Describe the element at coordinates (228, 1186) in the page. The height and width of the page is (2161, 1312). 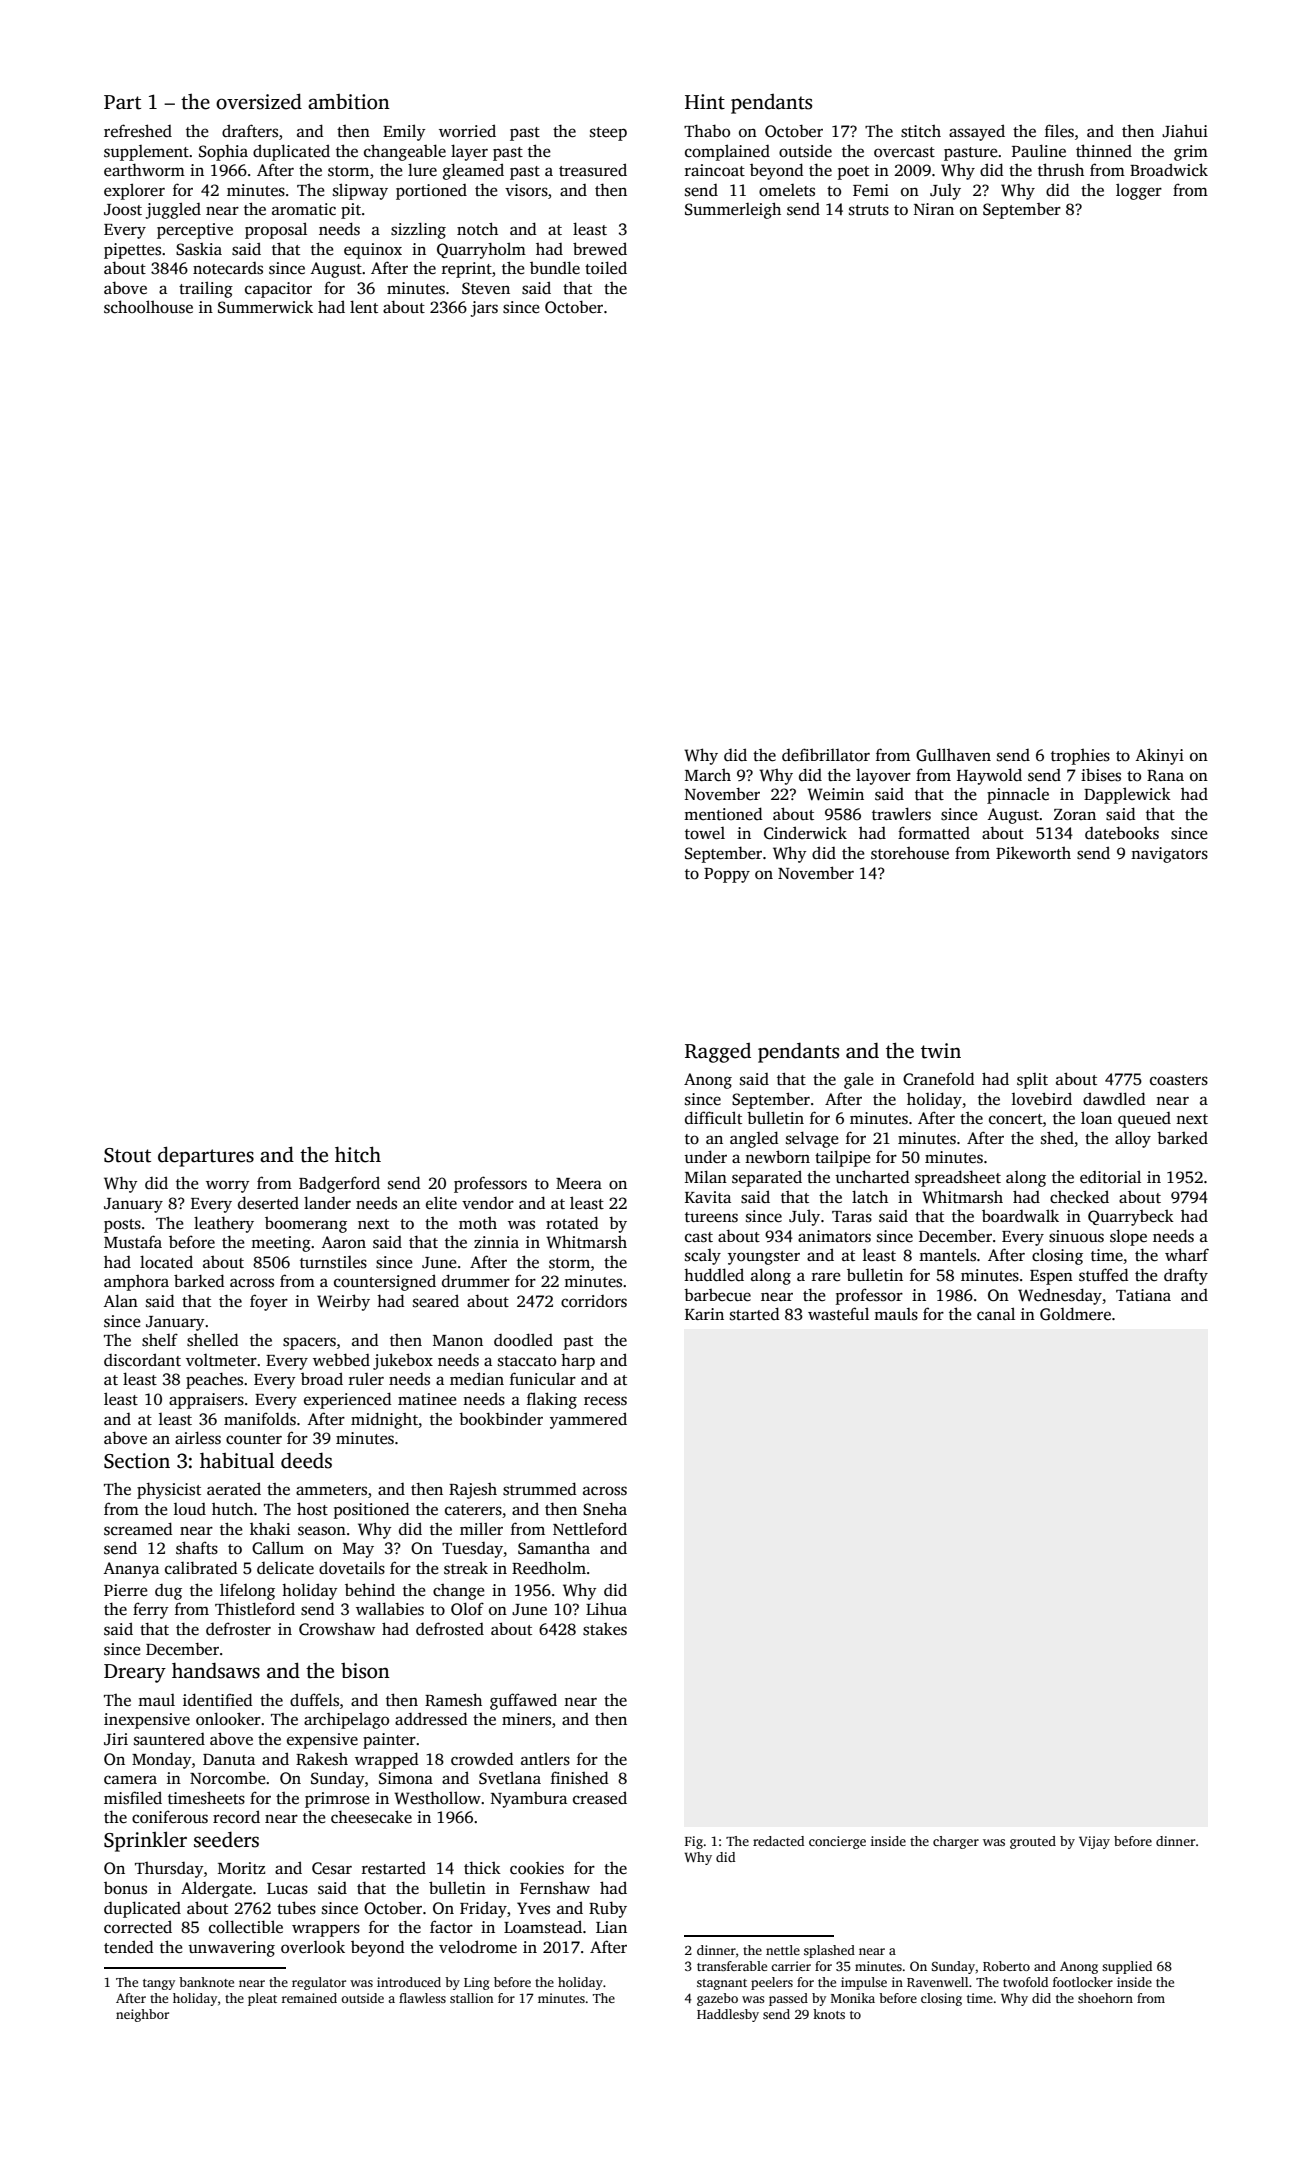
I see `worry` at that location.
